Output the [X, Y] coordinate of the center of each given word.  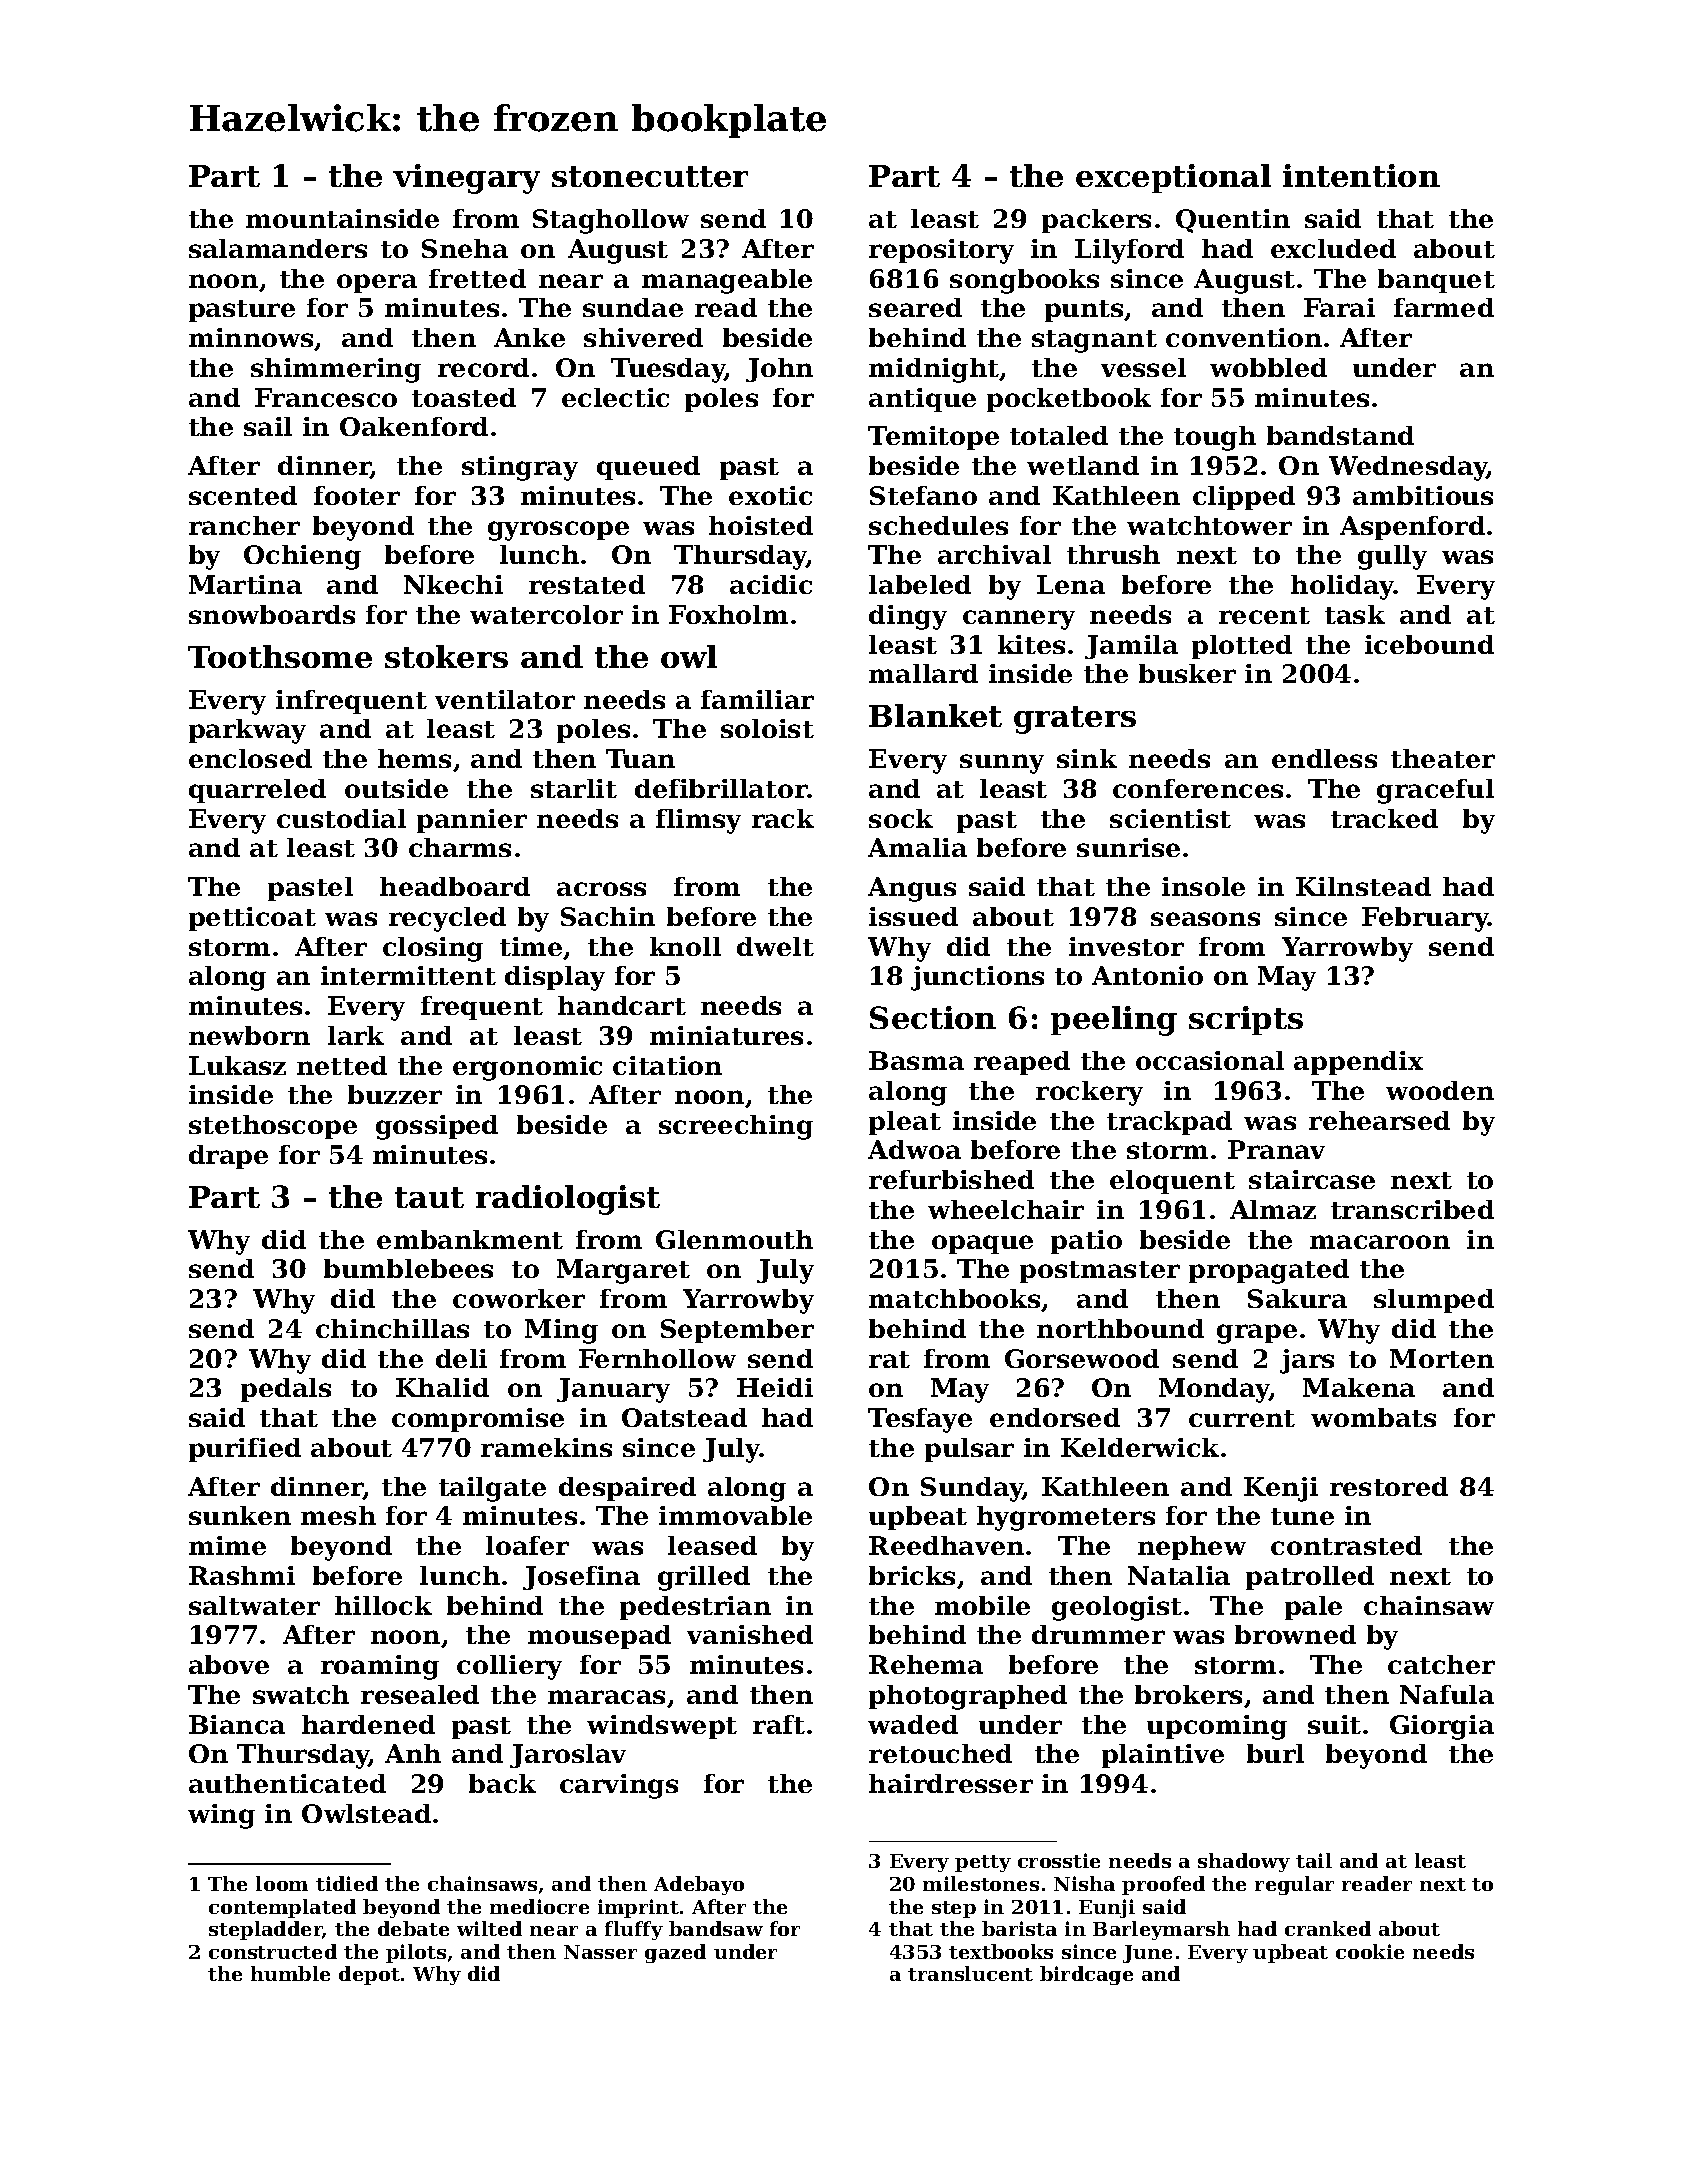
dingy [908, 617]
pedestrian [695, 1608]
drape [228, 1157]
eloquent [1172, 1182]
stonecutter [650, 176]
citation [667, 1065]
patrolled [1310, 1578]
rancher [244, 525]
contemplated [282, 1908]
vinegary [466, 179]
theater [1443, 758]
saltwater [254, 1605]
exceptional [1173, 178]
